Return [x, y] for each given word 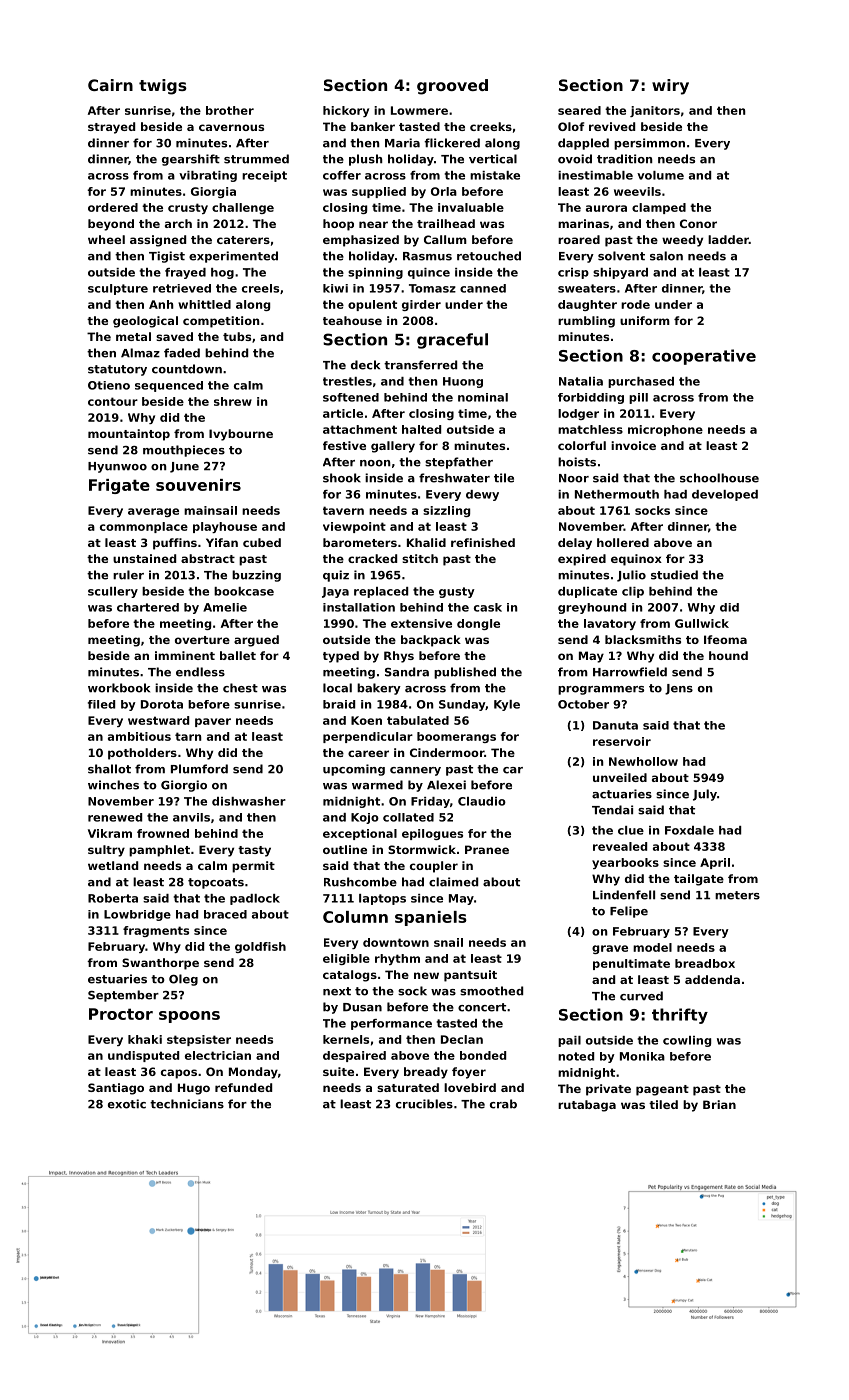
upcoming [354, 770]
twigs [163, 87]
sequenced [169, 386]
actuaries [622, 794]
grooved [452, 87]
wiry [670, 87]
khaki [145, 1039]
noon [375, 463]
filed [101, 704]
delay [575, 544]
